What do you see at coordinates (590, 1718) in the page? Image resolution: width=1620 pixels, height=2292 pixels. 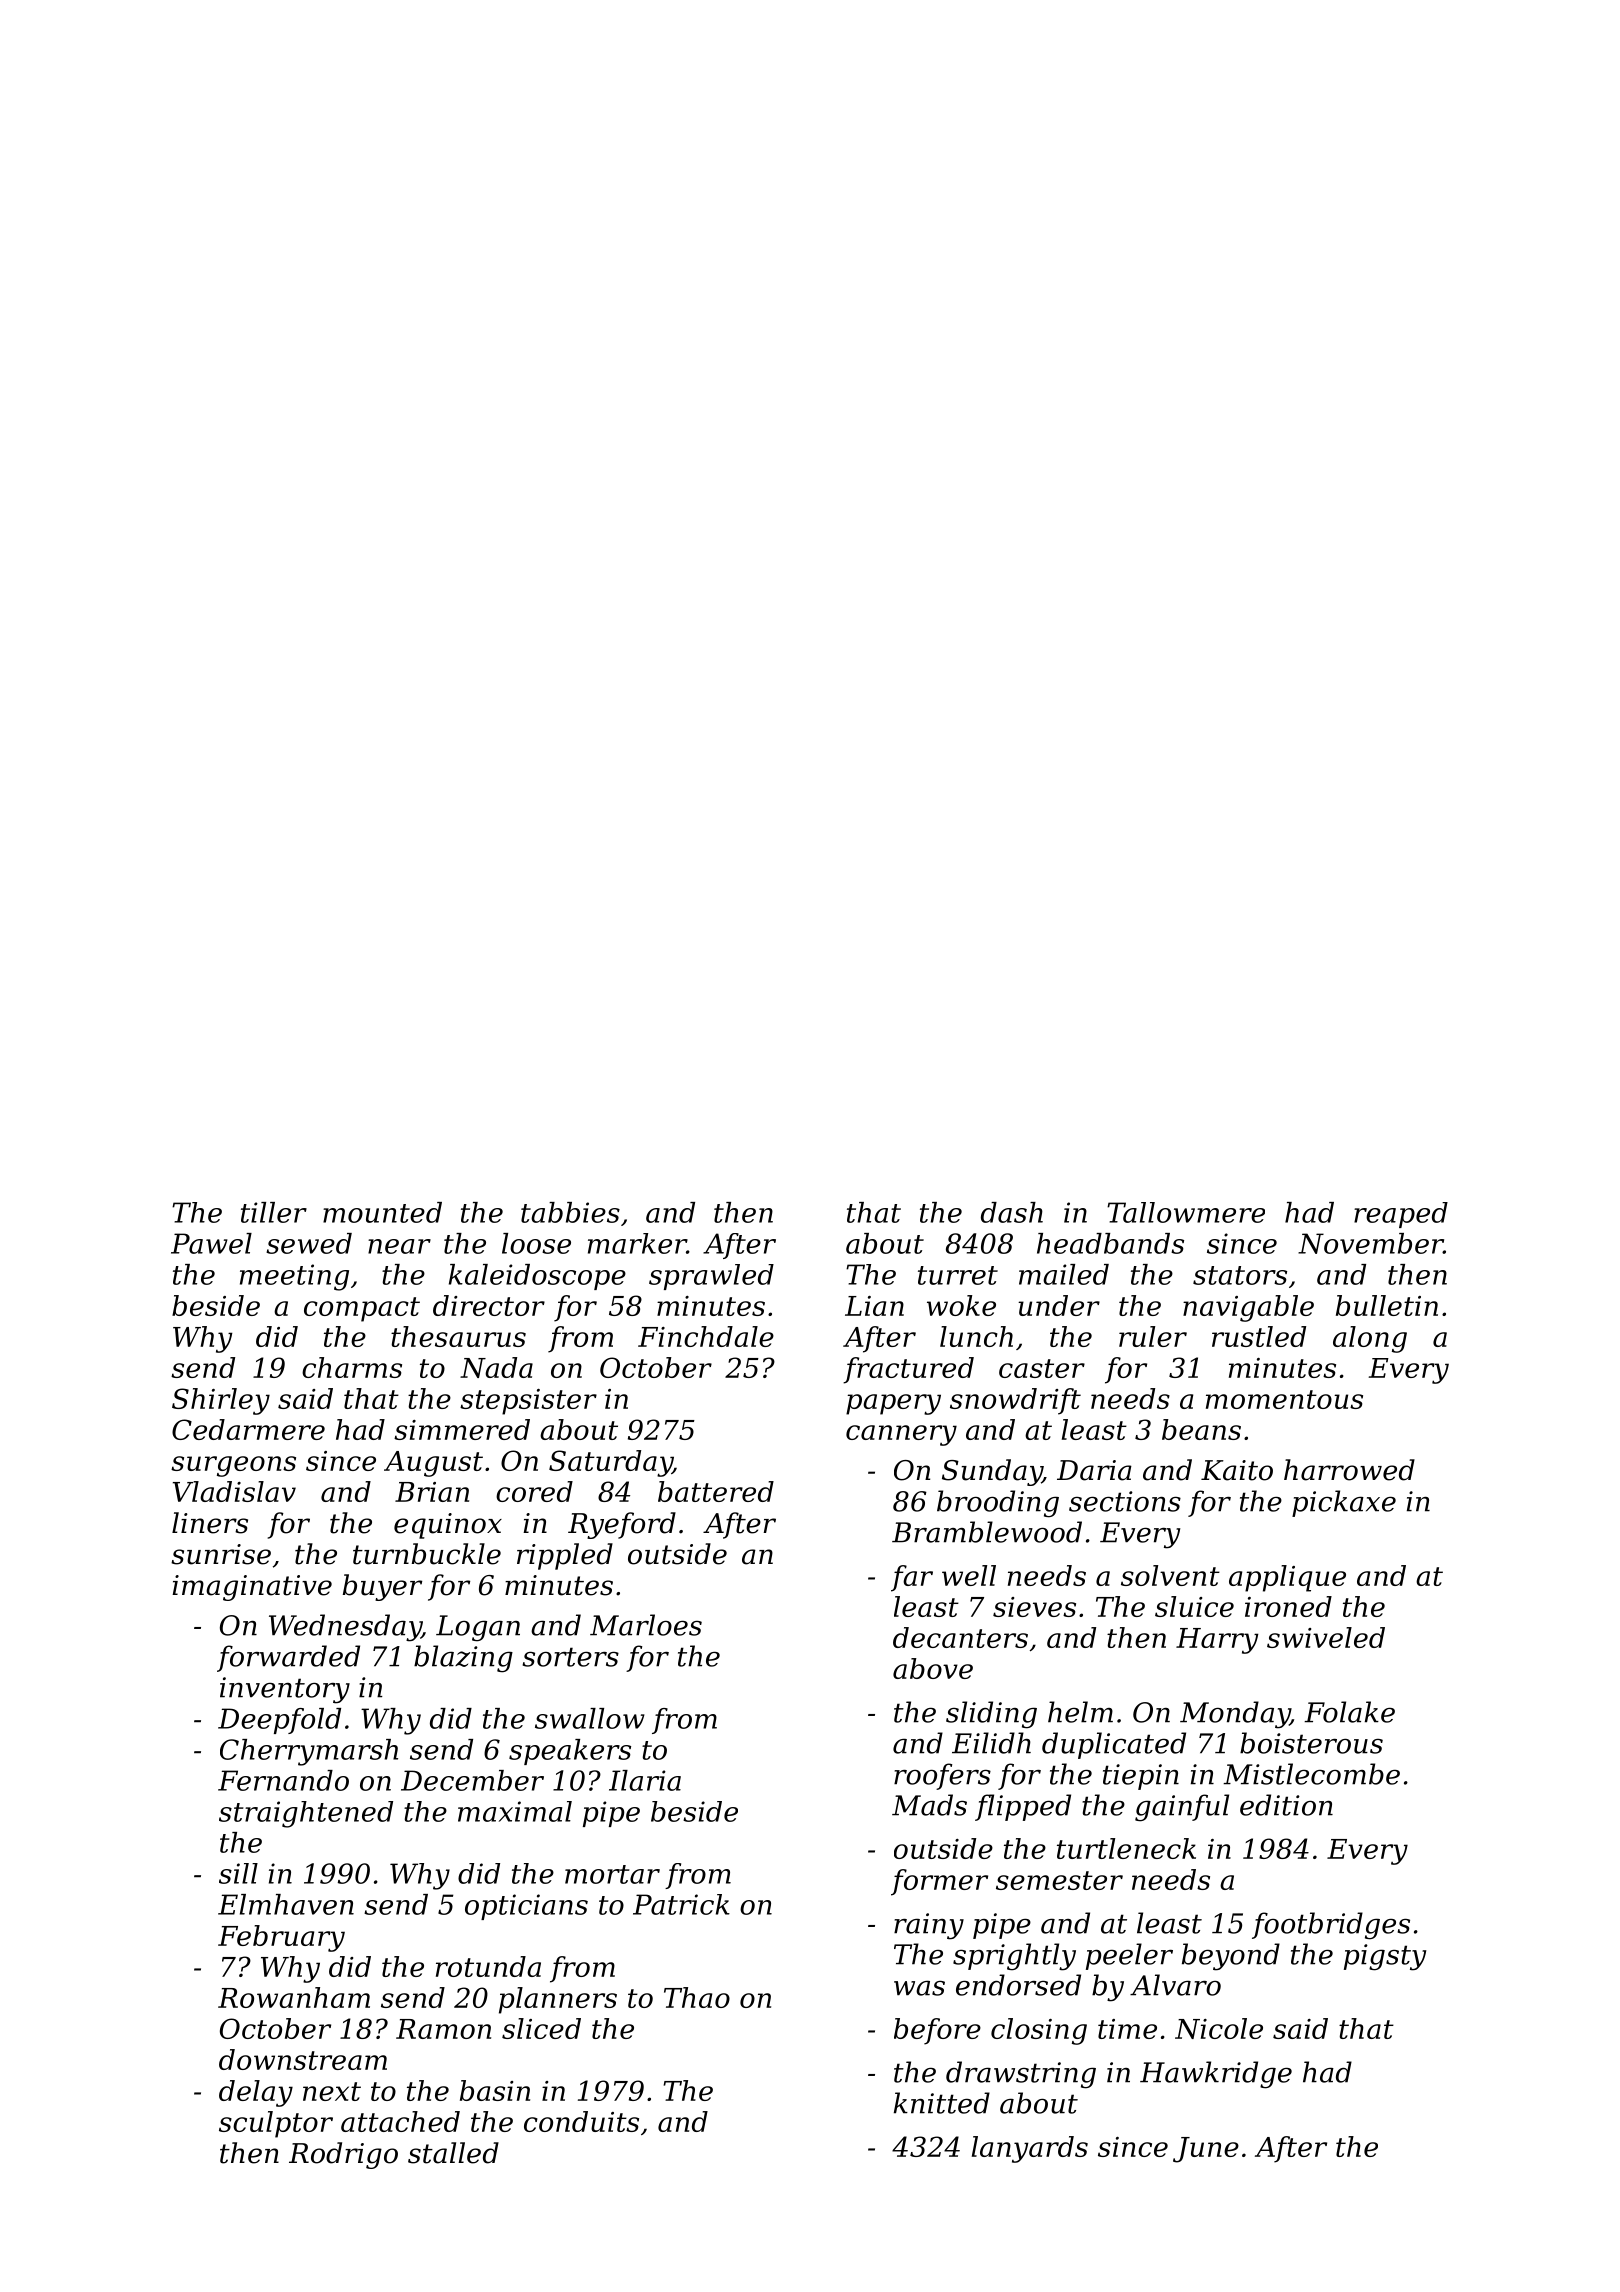 I see `swallow` at bounding box center [590, 1718].
